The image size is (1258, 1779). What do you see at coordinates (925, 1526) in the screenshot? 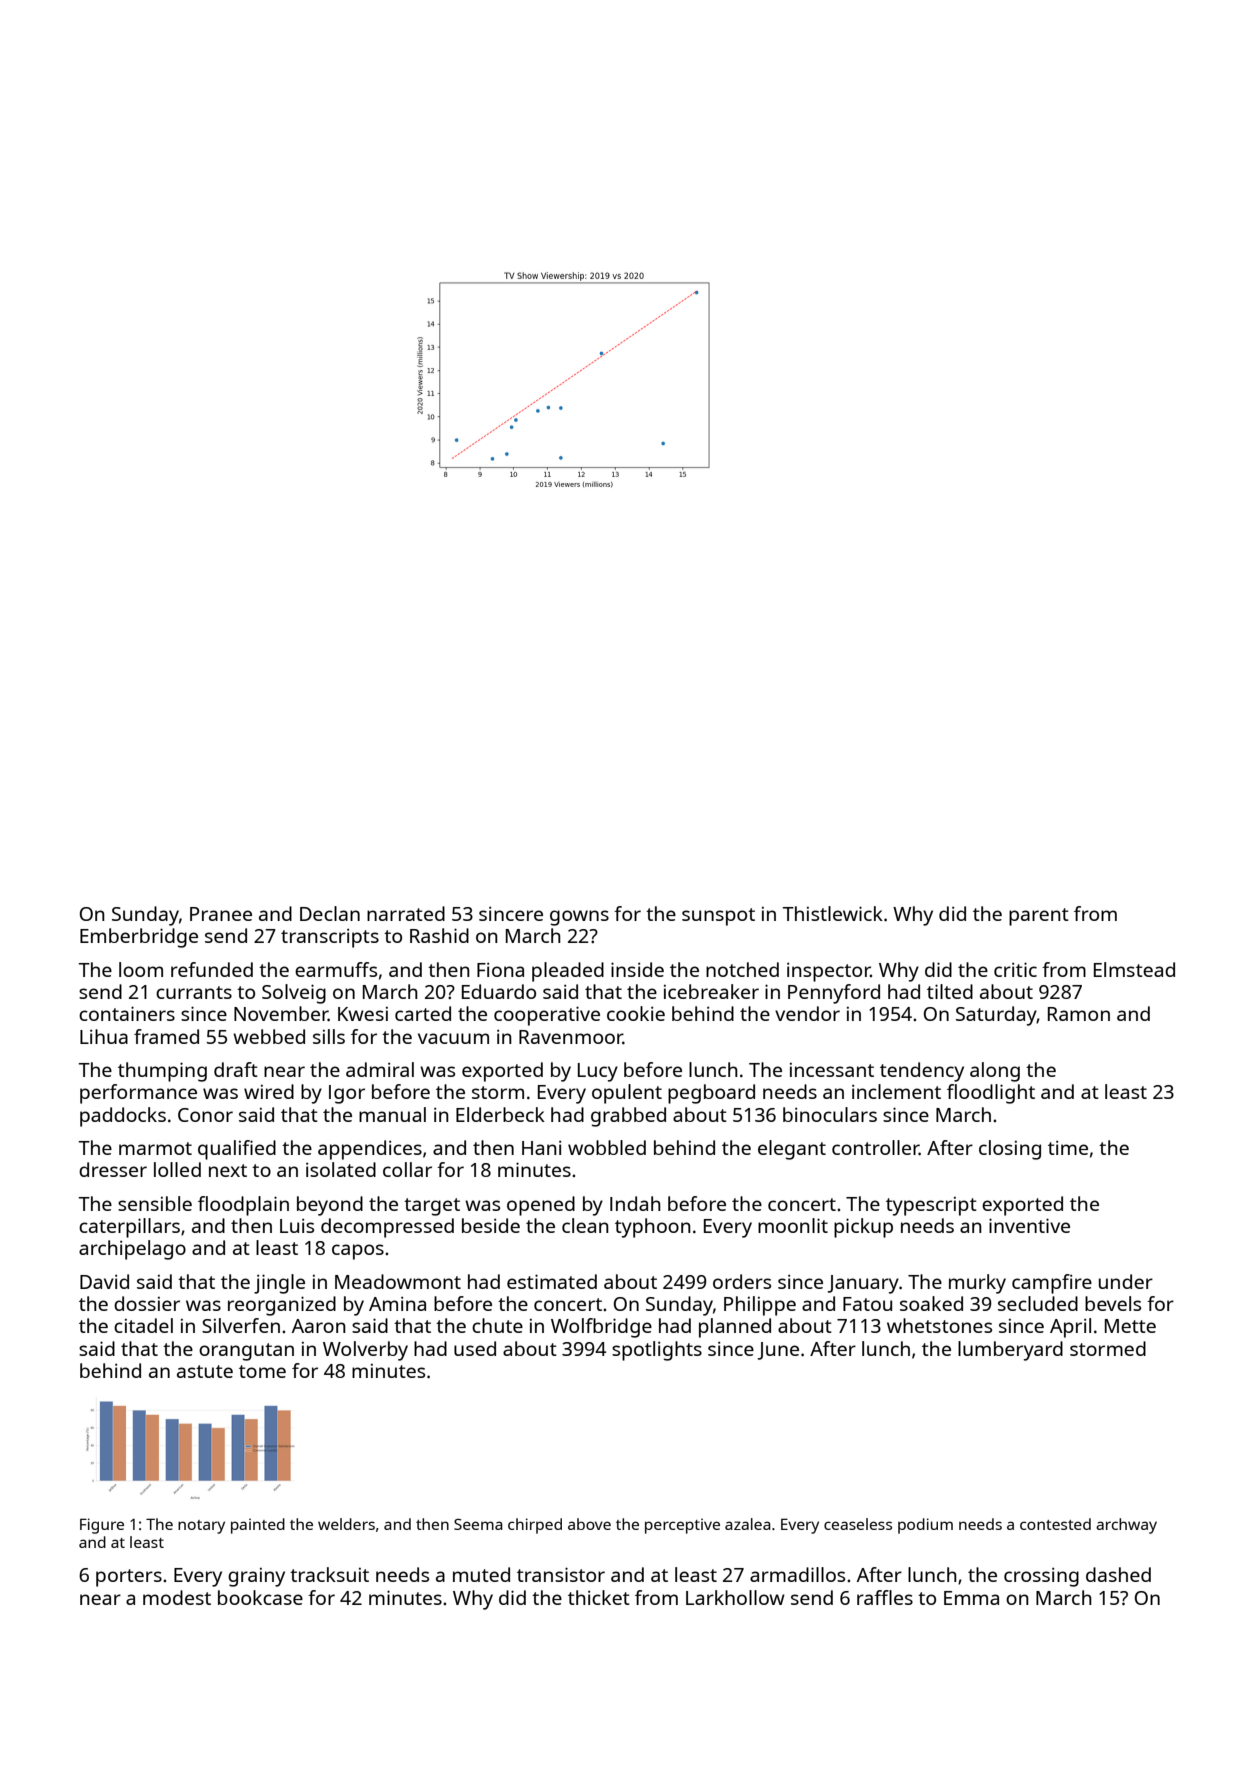
I see `podium` at bounding box center [925, 1526].
